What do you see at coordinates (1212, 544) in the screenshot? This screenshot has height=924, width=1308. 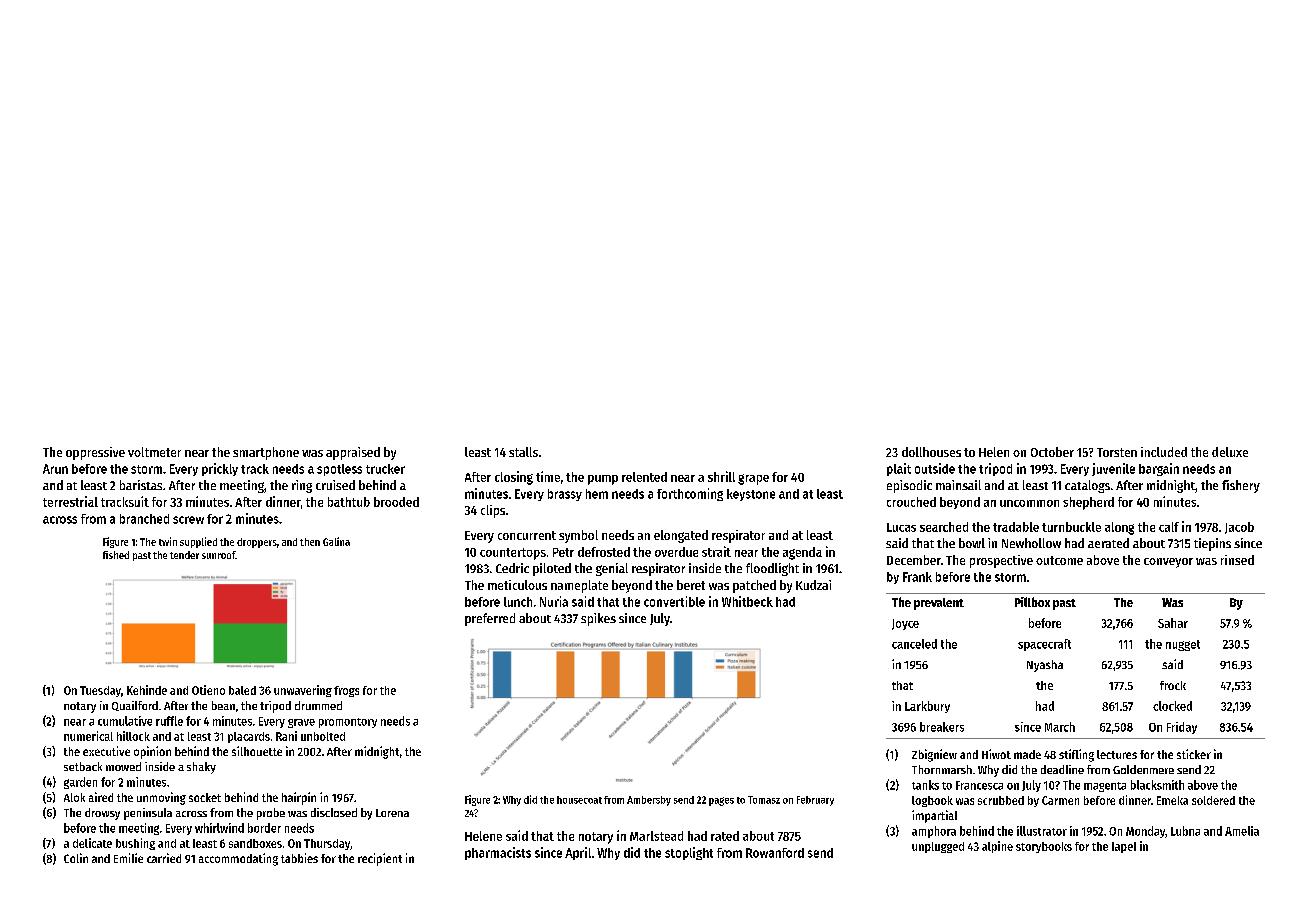 I see `tiepins` at bounding box center [1212, 544].
